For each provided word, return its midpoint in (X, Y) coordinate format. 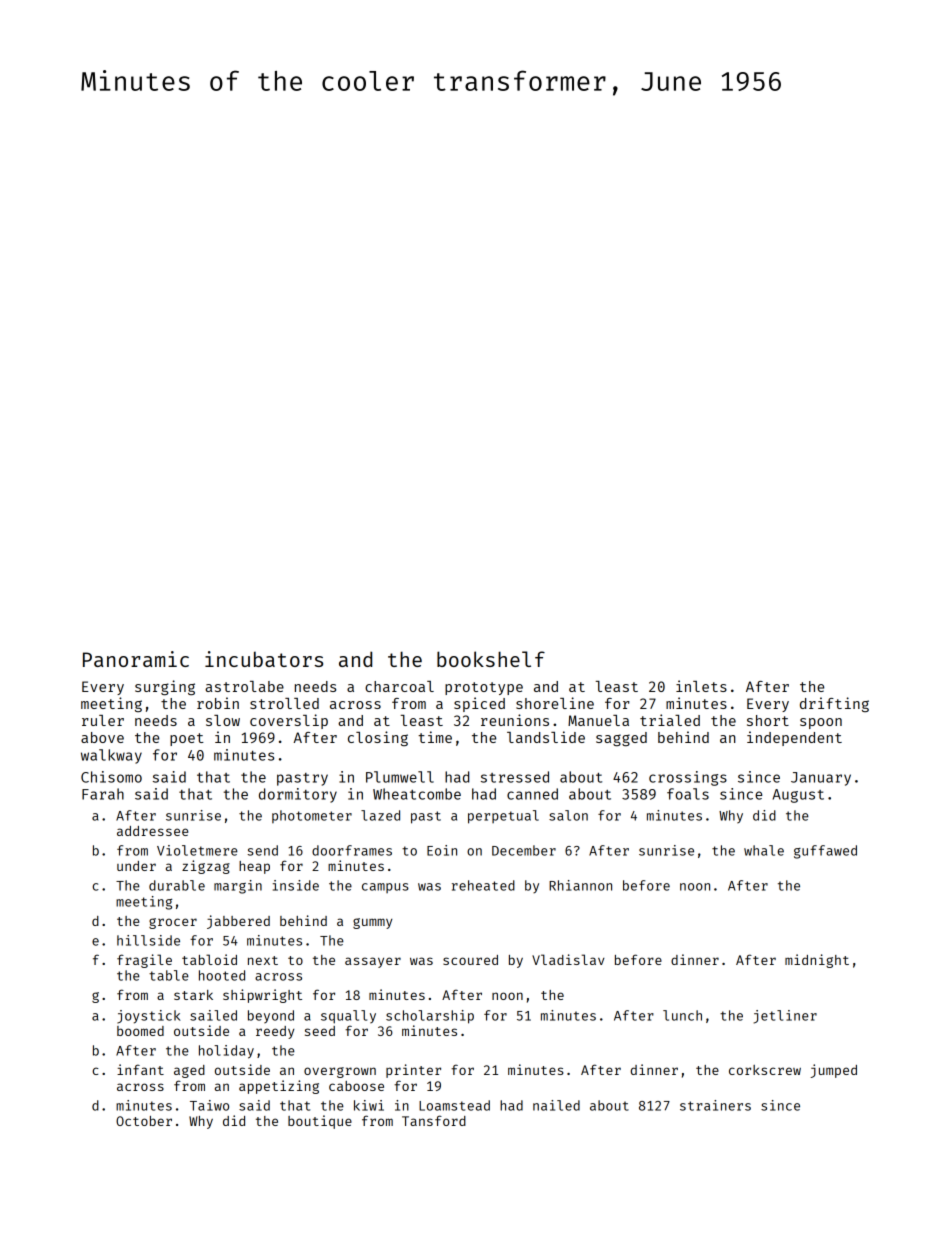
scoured (470, 960)
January (821, 779)
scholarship (430, 1017)
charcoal (399, 686)
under (136, 866)
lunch (682, 1015)
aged (189, 1071)
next (263, 960)
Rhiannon (580, 885)
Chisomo (111, 777)
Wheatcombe (417, 794)
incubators (264, 659)
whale (764, 850)
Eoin (442, 850)
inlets (701, 686)
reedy (275, 1032)
